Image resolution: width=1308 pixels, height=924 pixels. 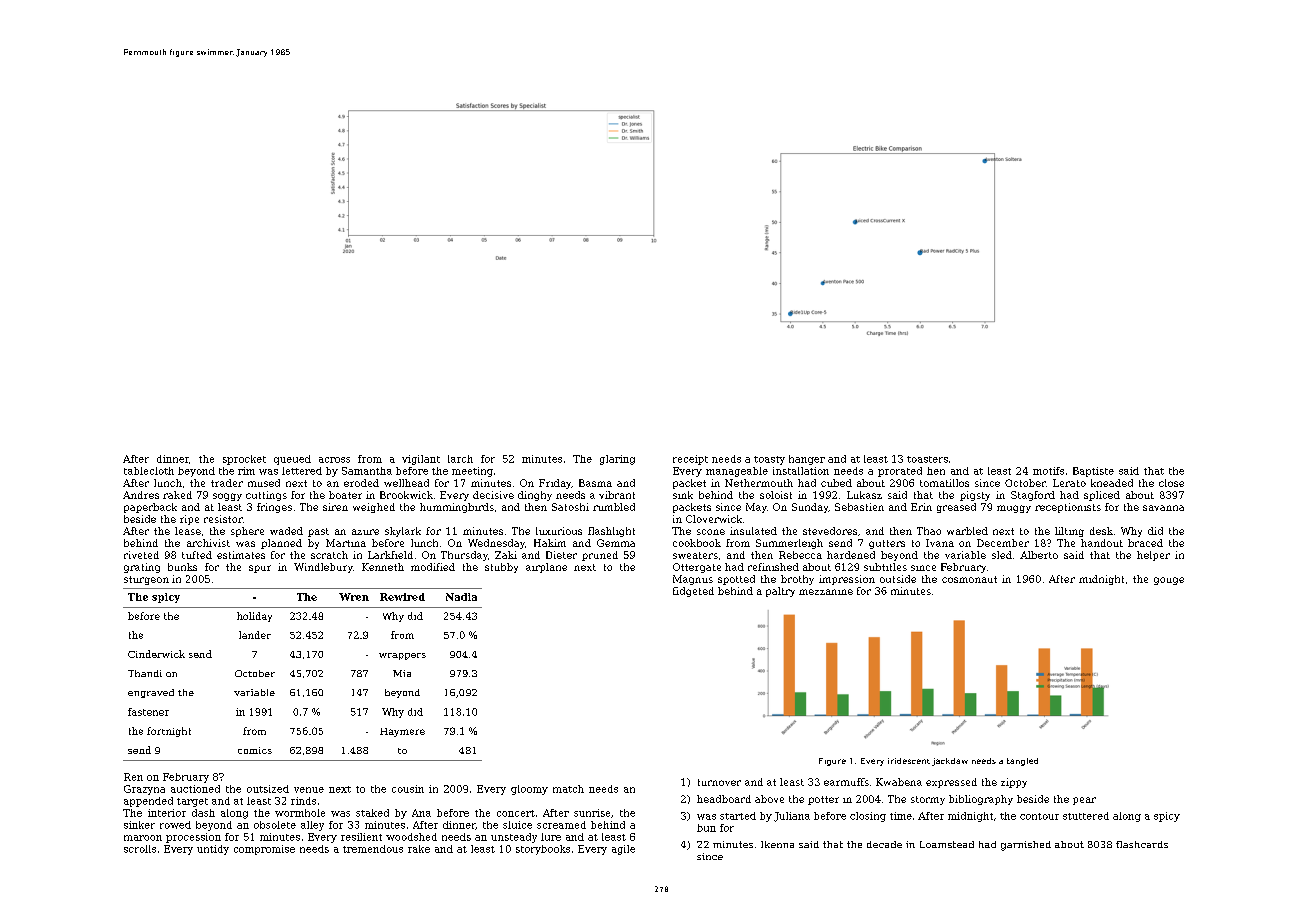 What do you see at coordinates (826, 592) in the screenshot?
I see `mezzanine` at bounding box center [826, 592].
